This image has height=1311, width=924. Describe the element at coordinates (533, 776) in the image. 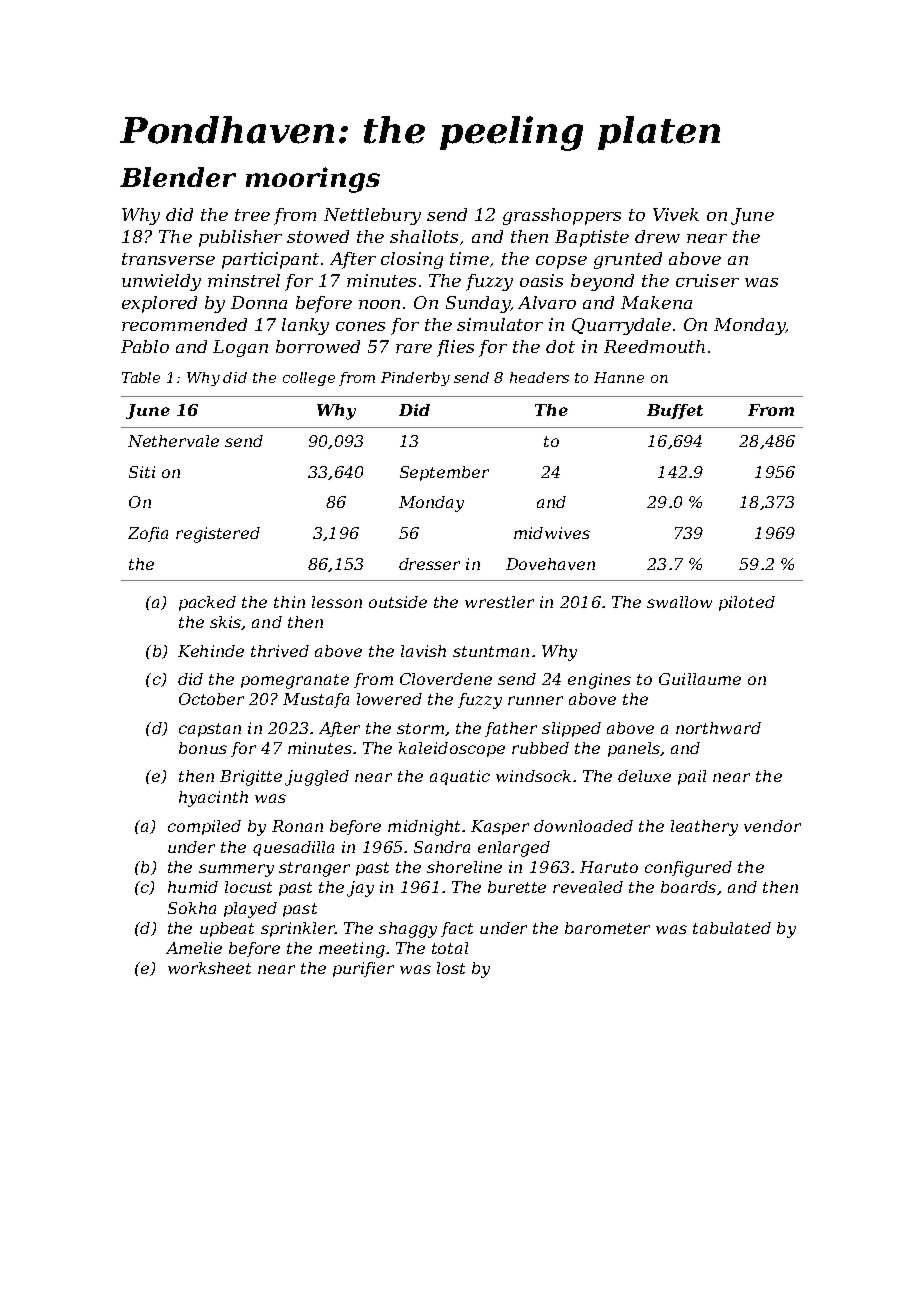

I see `windsock` at that location.
